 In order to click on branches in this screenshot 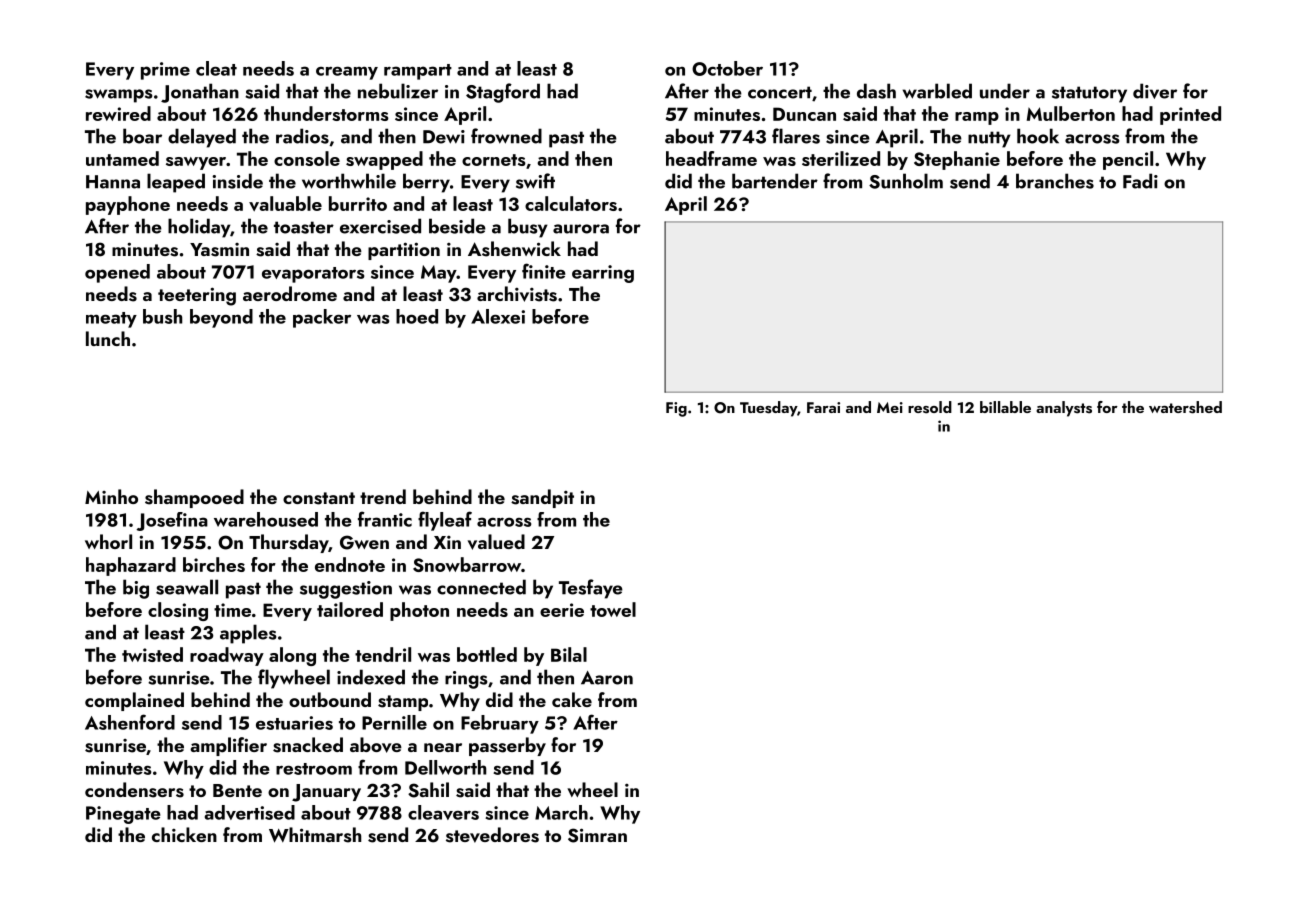, I will do `click(1055, 181)`.
